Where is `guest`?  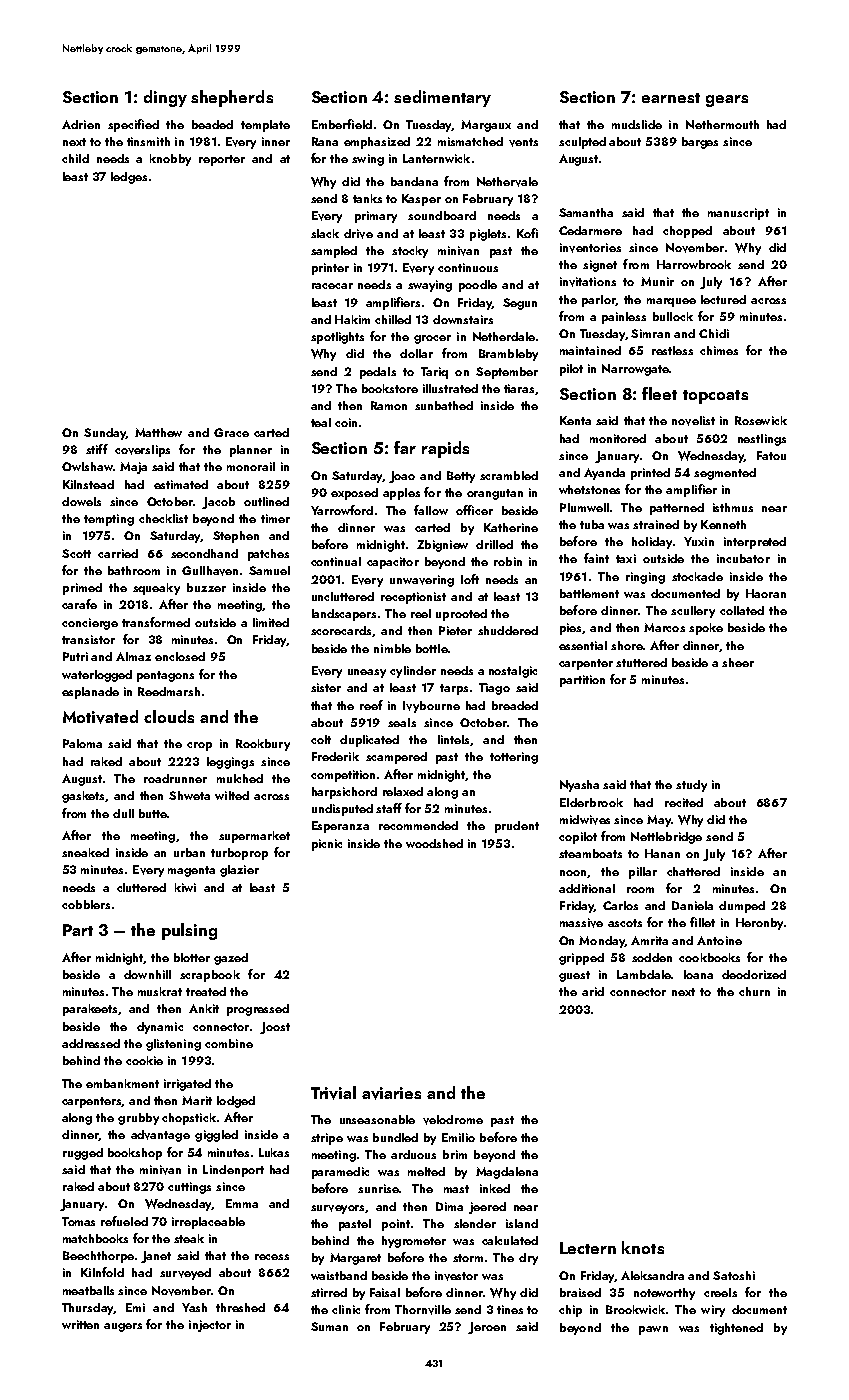
guest is located at coordinates (574, 976).
